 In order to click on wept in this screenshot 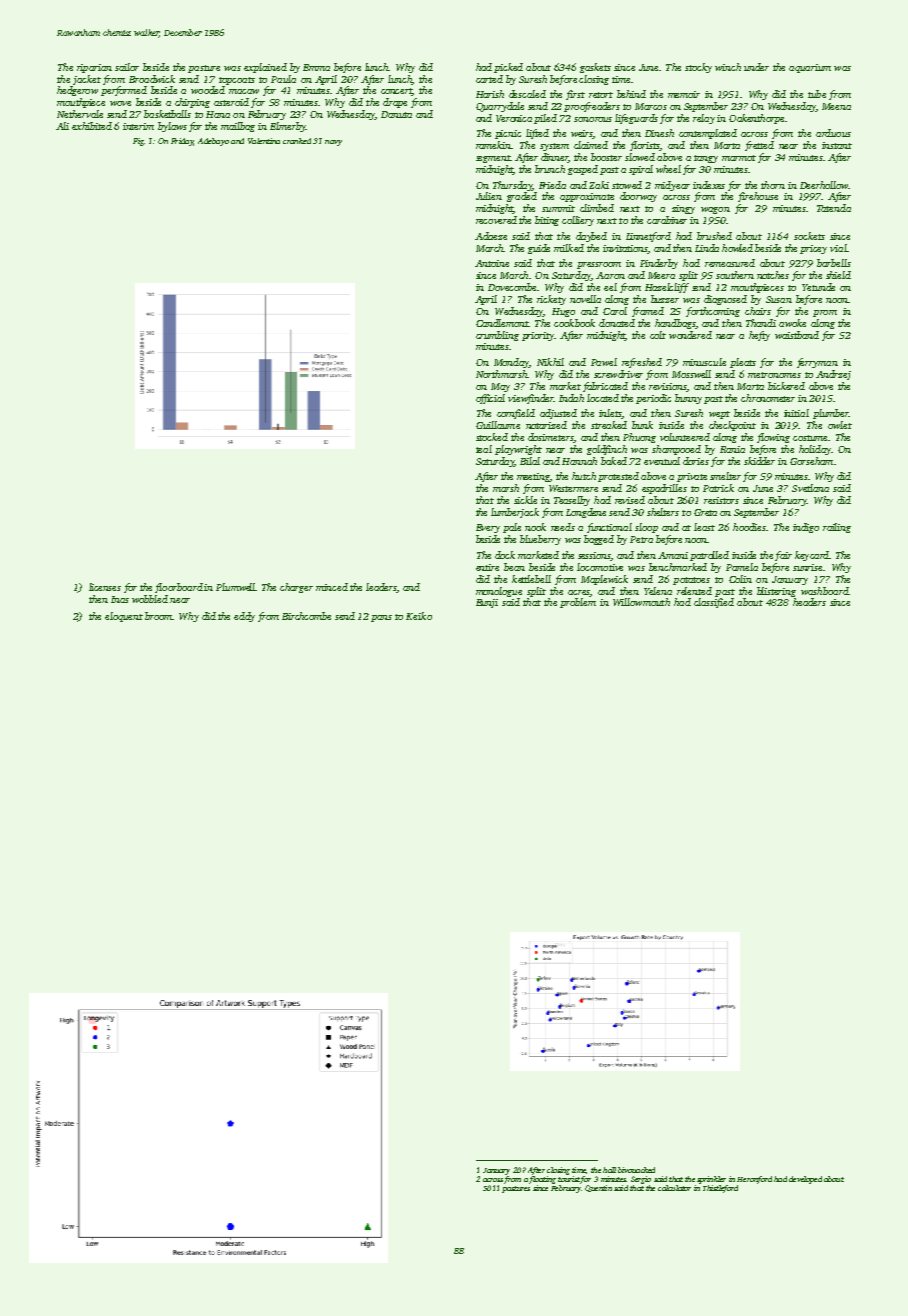, I will do `click(719, 415)`.
